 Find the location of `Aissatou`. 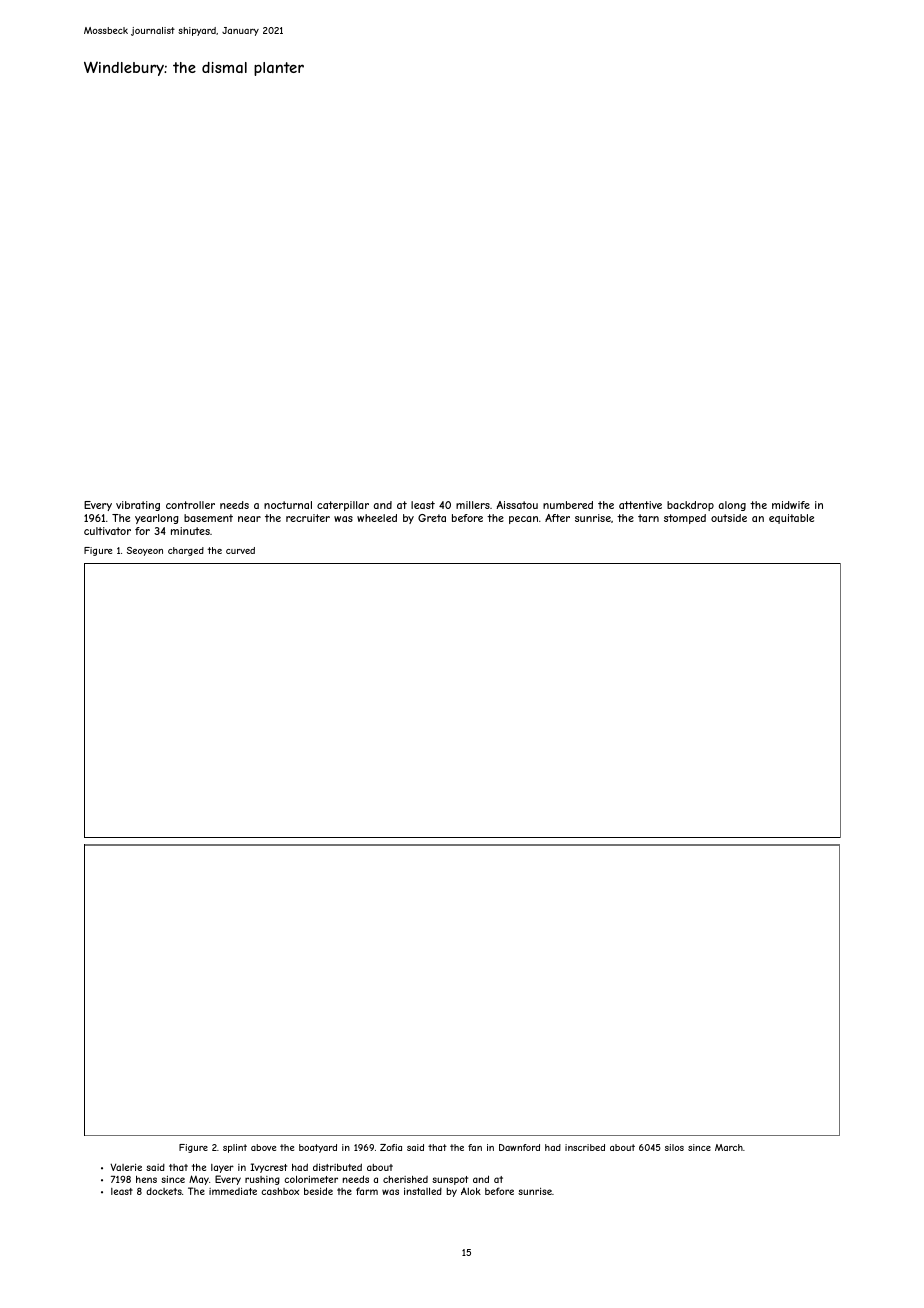

Aissatou is located at coordinates (517, 505).
